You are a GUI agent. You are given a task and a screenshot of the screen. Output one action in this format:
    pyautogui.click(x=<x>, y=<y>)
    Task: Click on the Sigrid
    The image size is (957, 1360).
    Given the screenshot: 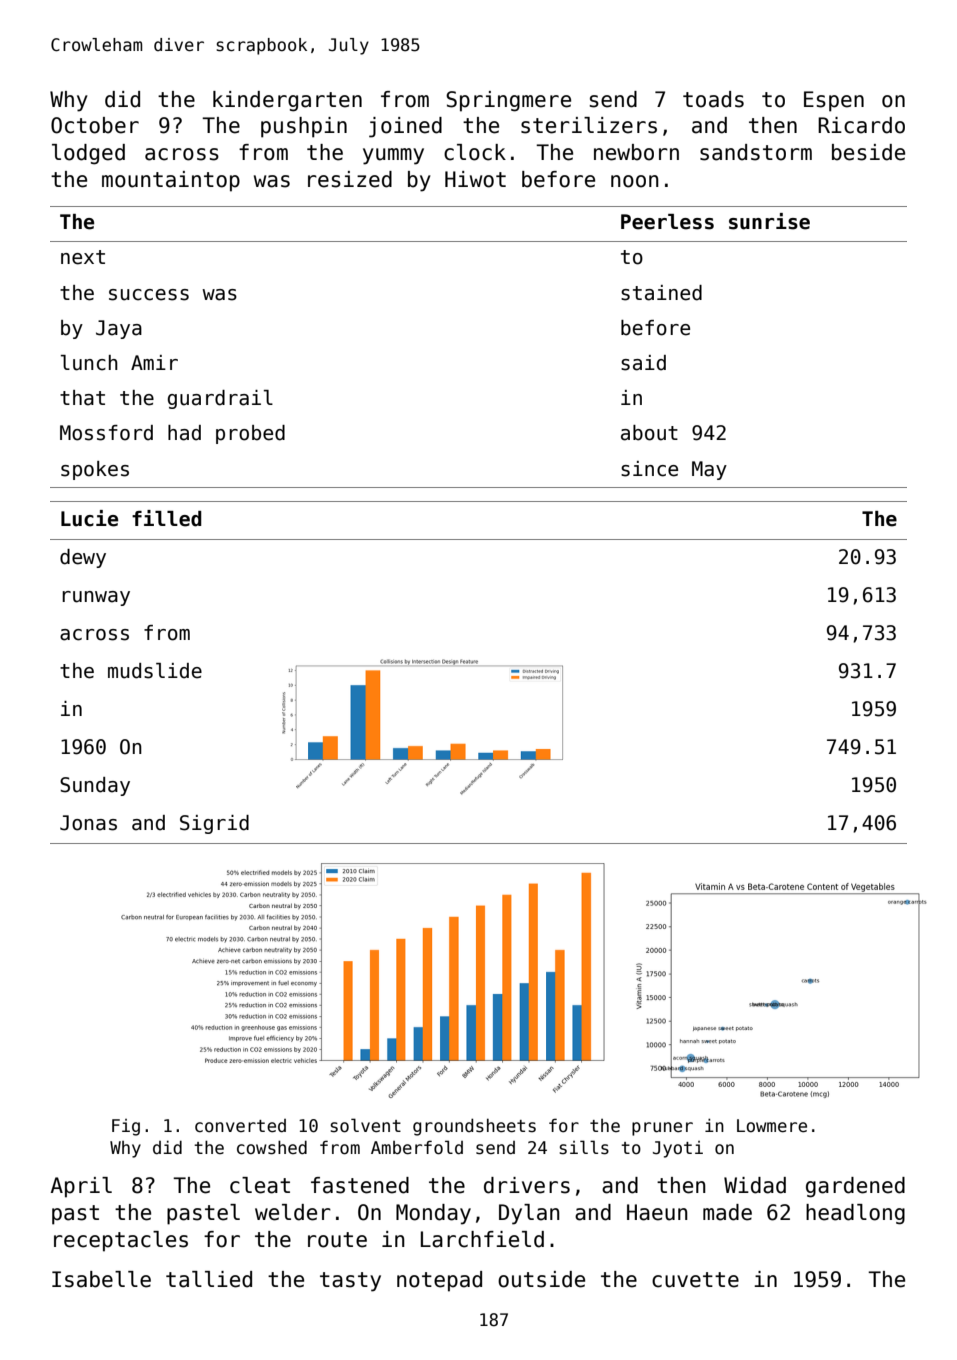 What is the action you would take?
    pyautogui.click(x=214, y=824)
